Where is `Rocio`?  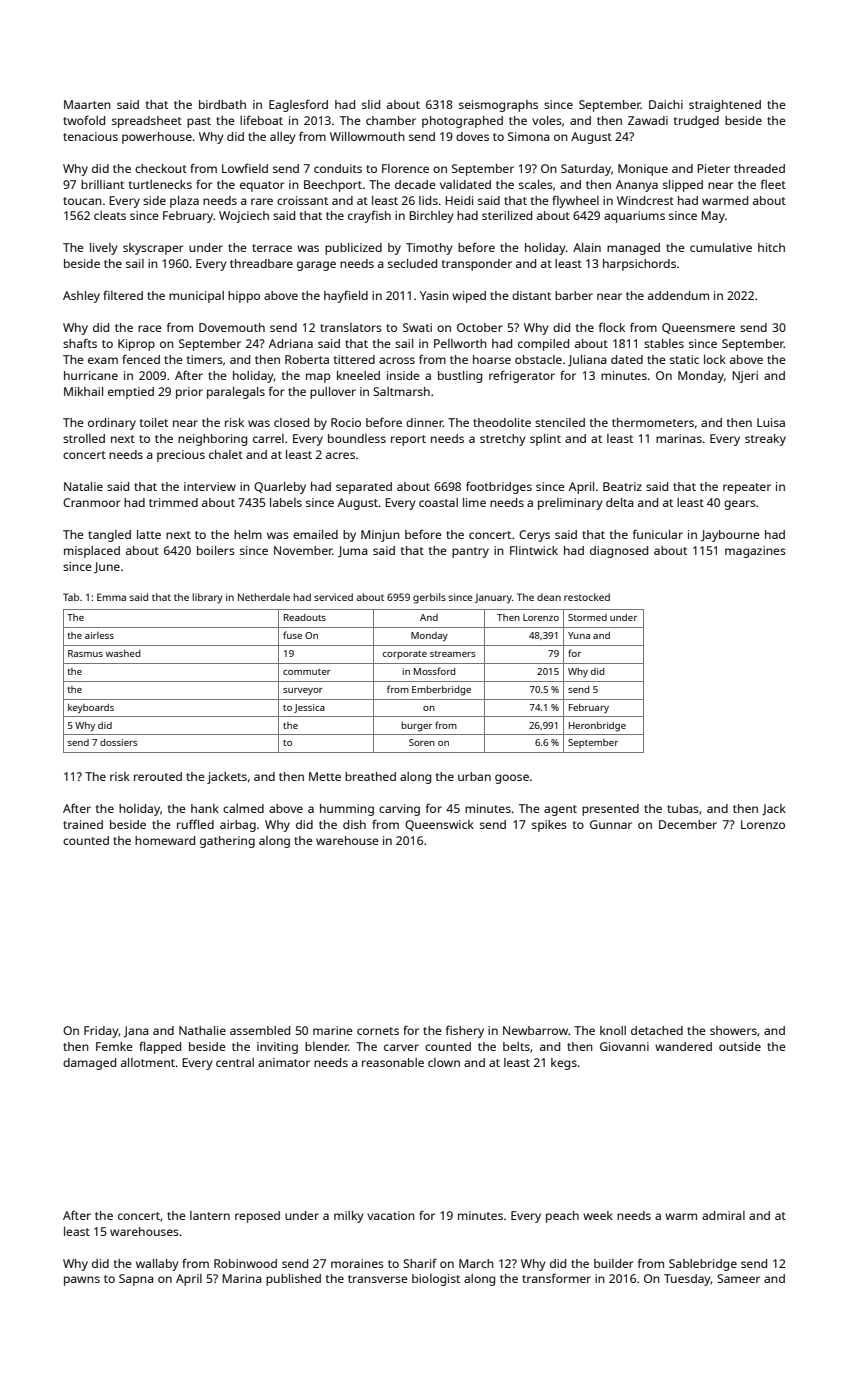
Rocio is located at coordinates (346, 422).
